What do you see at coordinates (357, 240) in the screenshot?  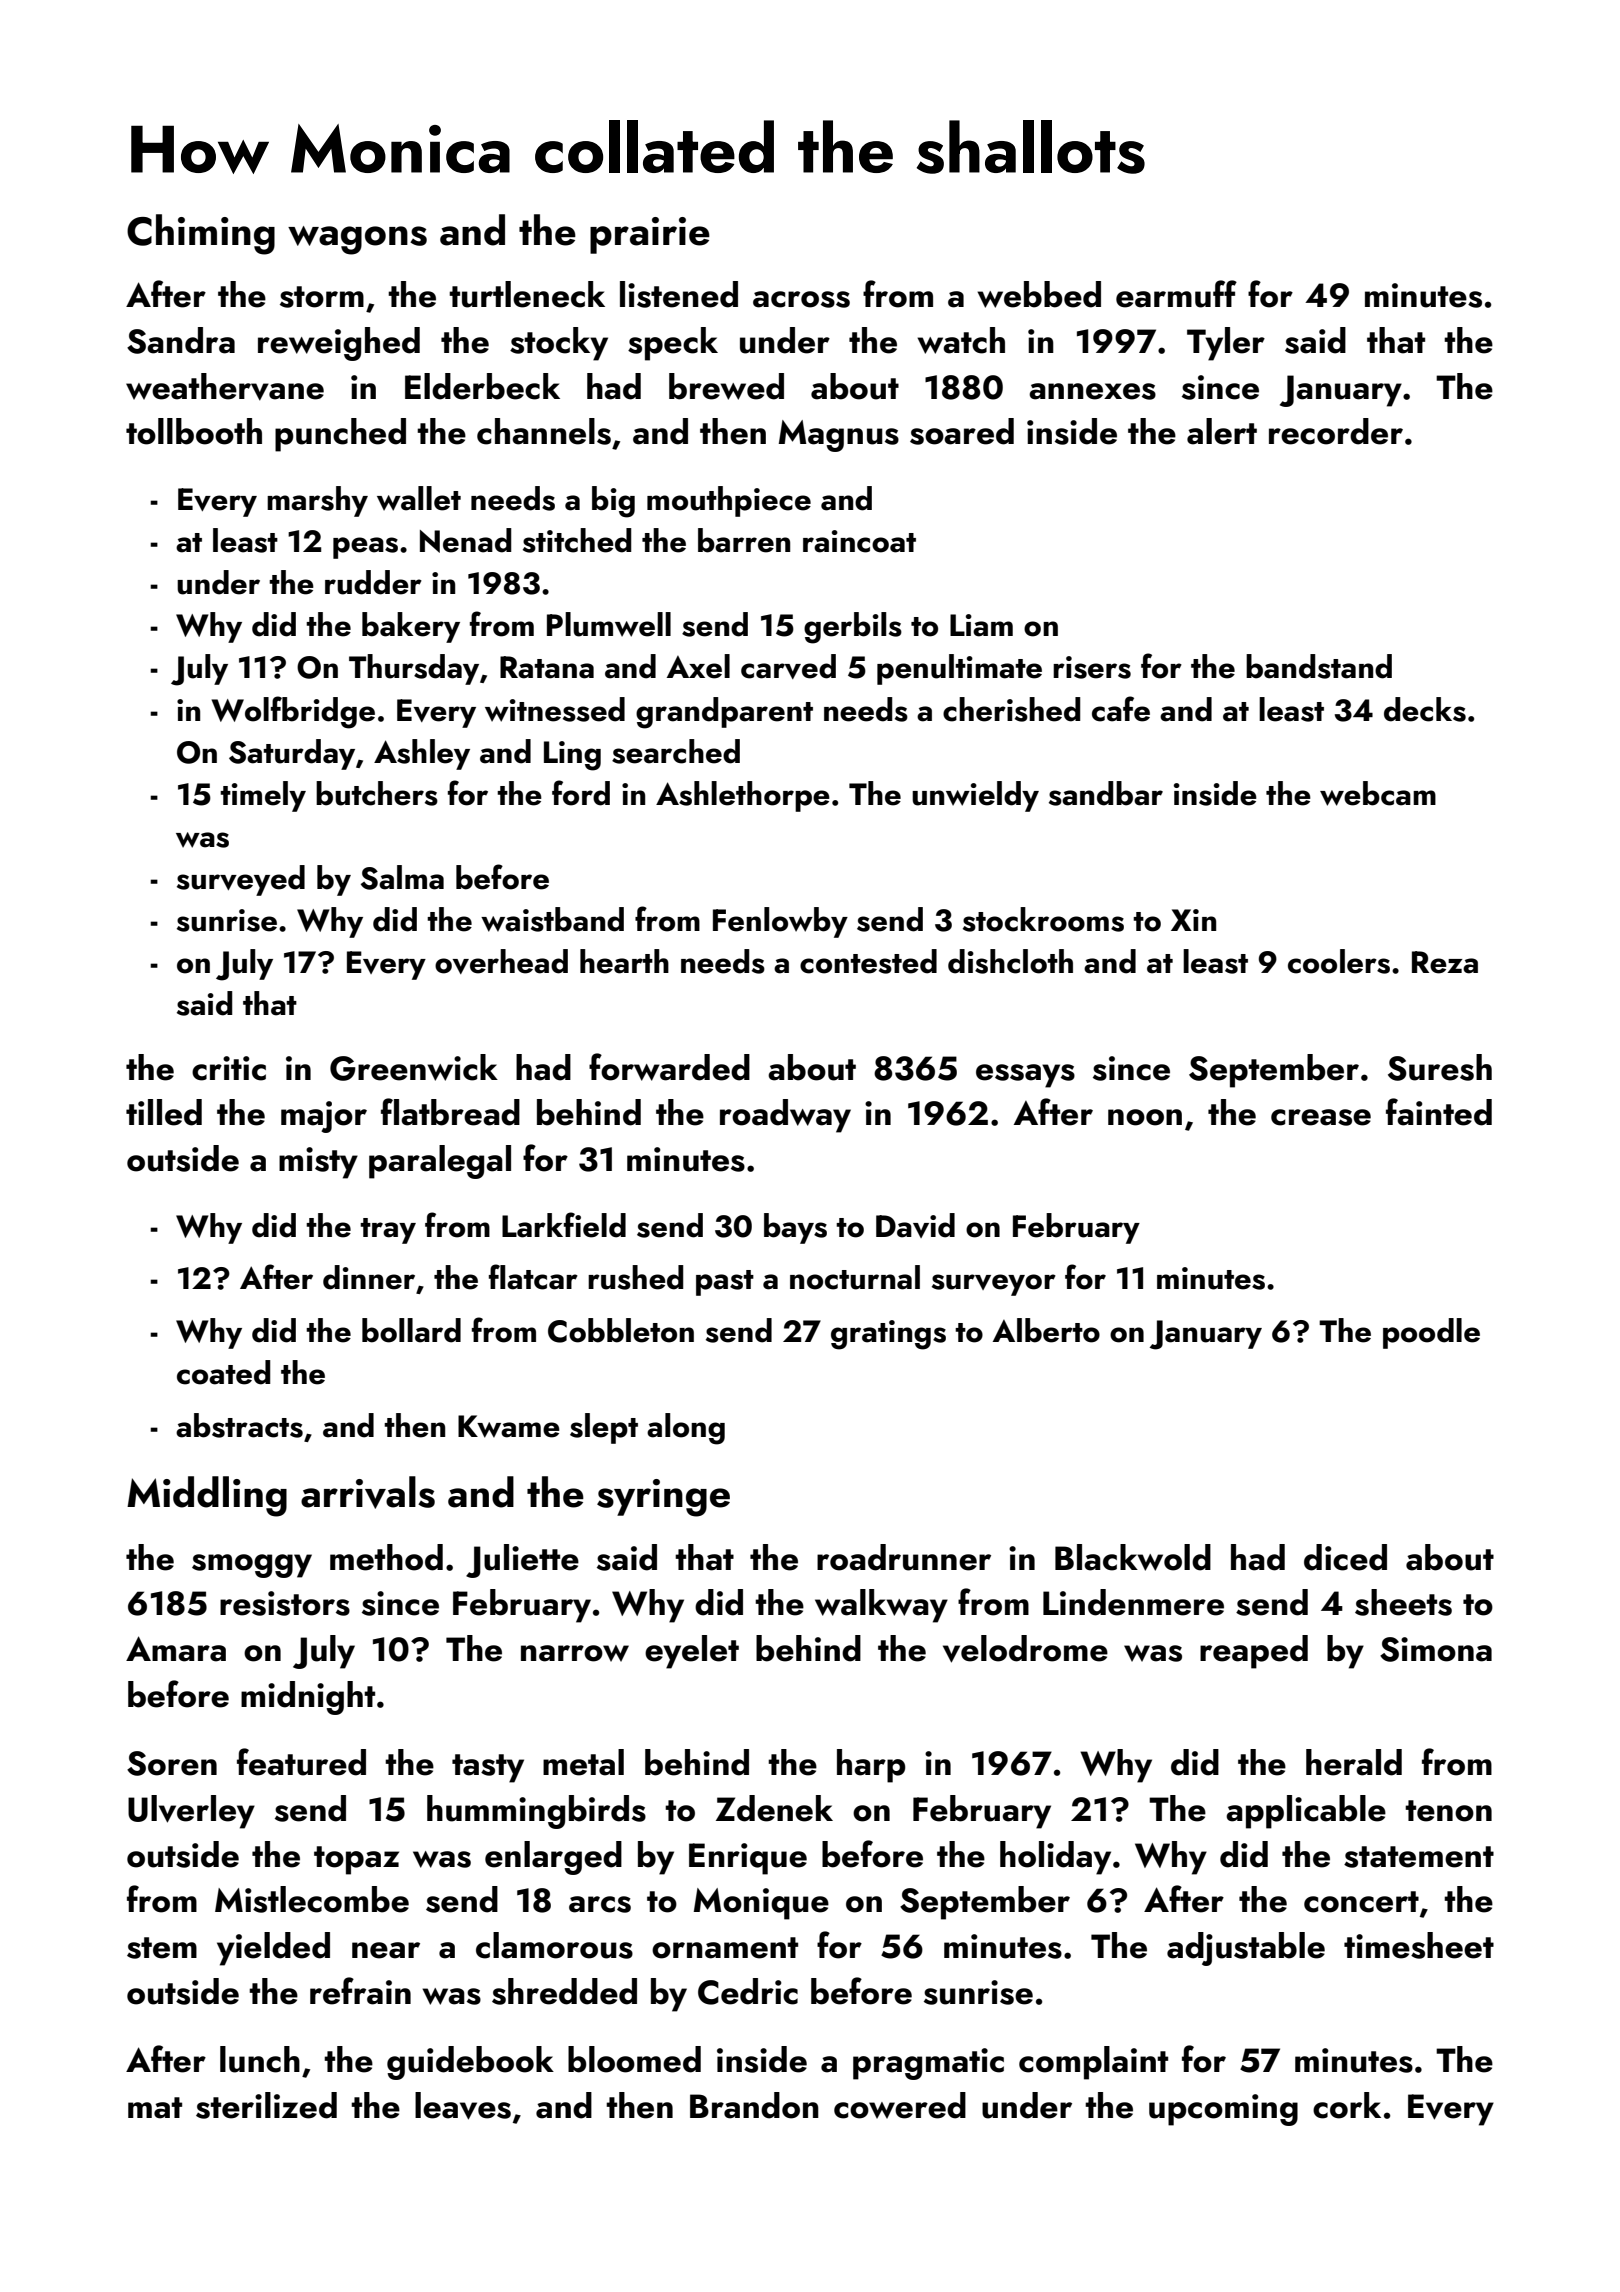 I see `wagons` at bounding box center [357, 240].
